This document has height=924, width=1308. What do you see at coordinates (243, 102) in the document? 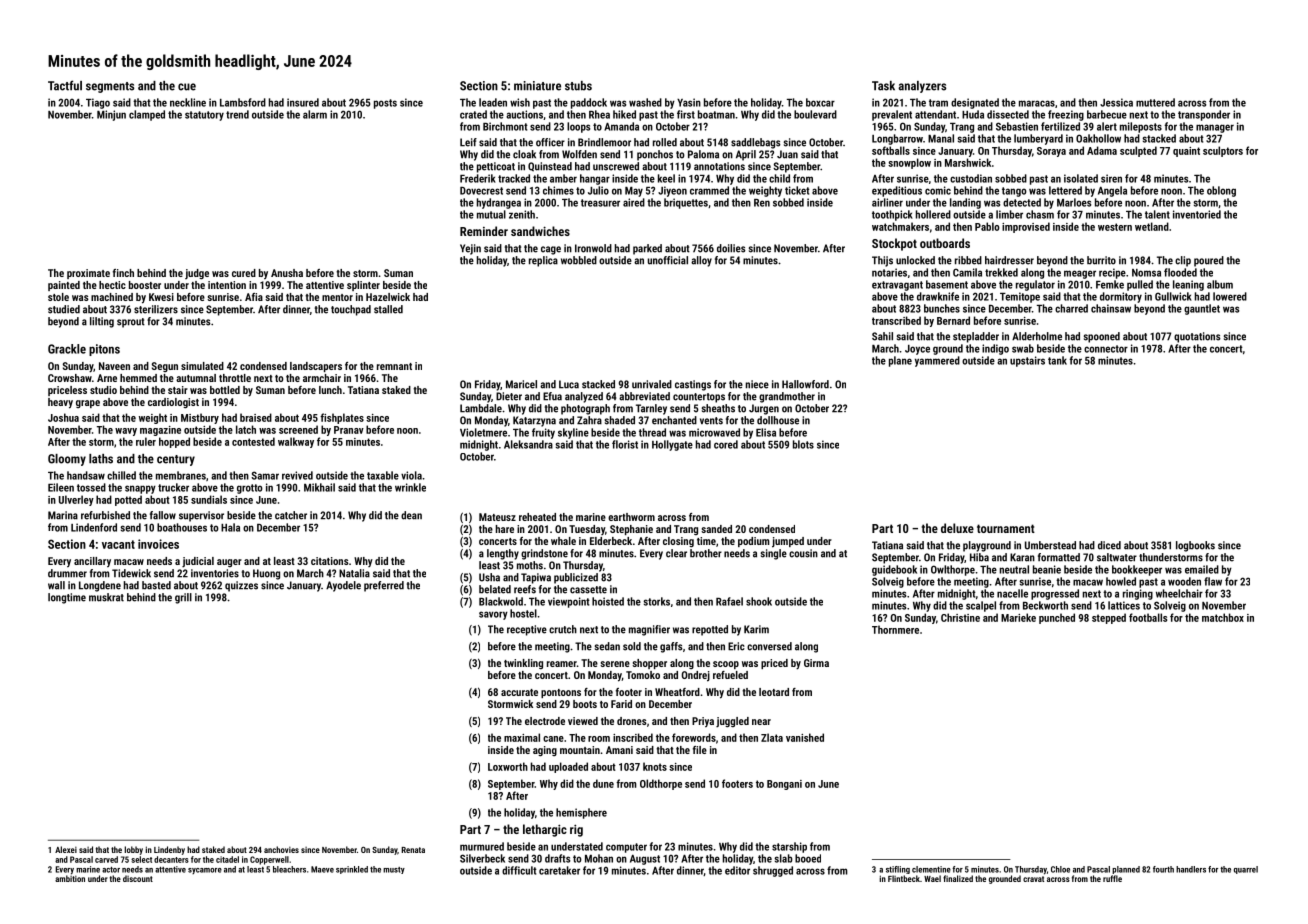
I see `Lambsford` at bounding box center [243, 102].
